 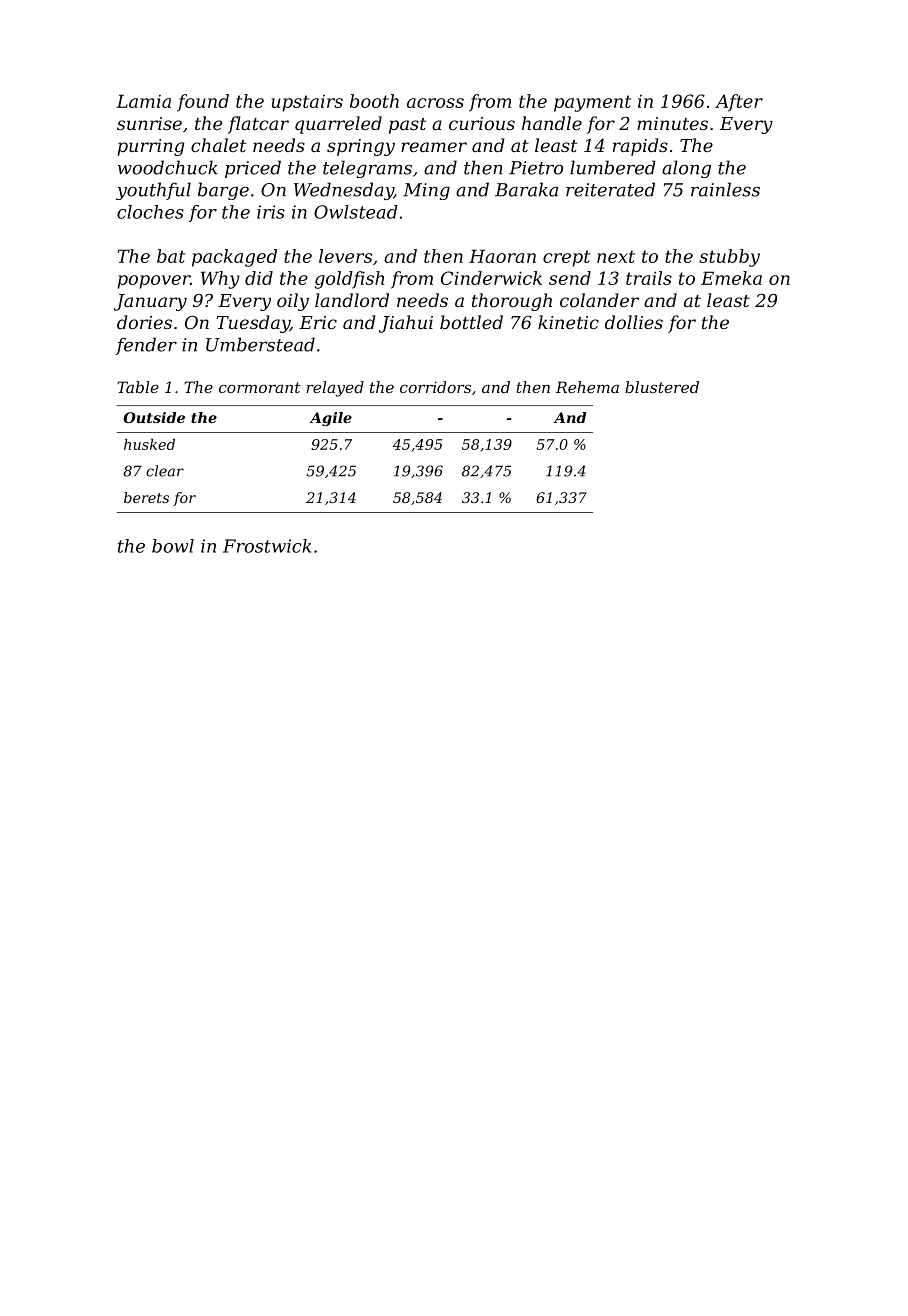 I want to click on next, so click(x=616, y=256).
